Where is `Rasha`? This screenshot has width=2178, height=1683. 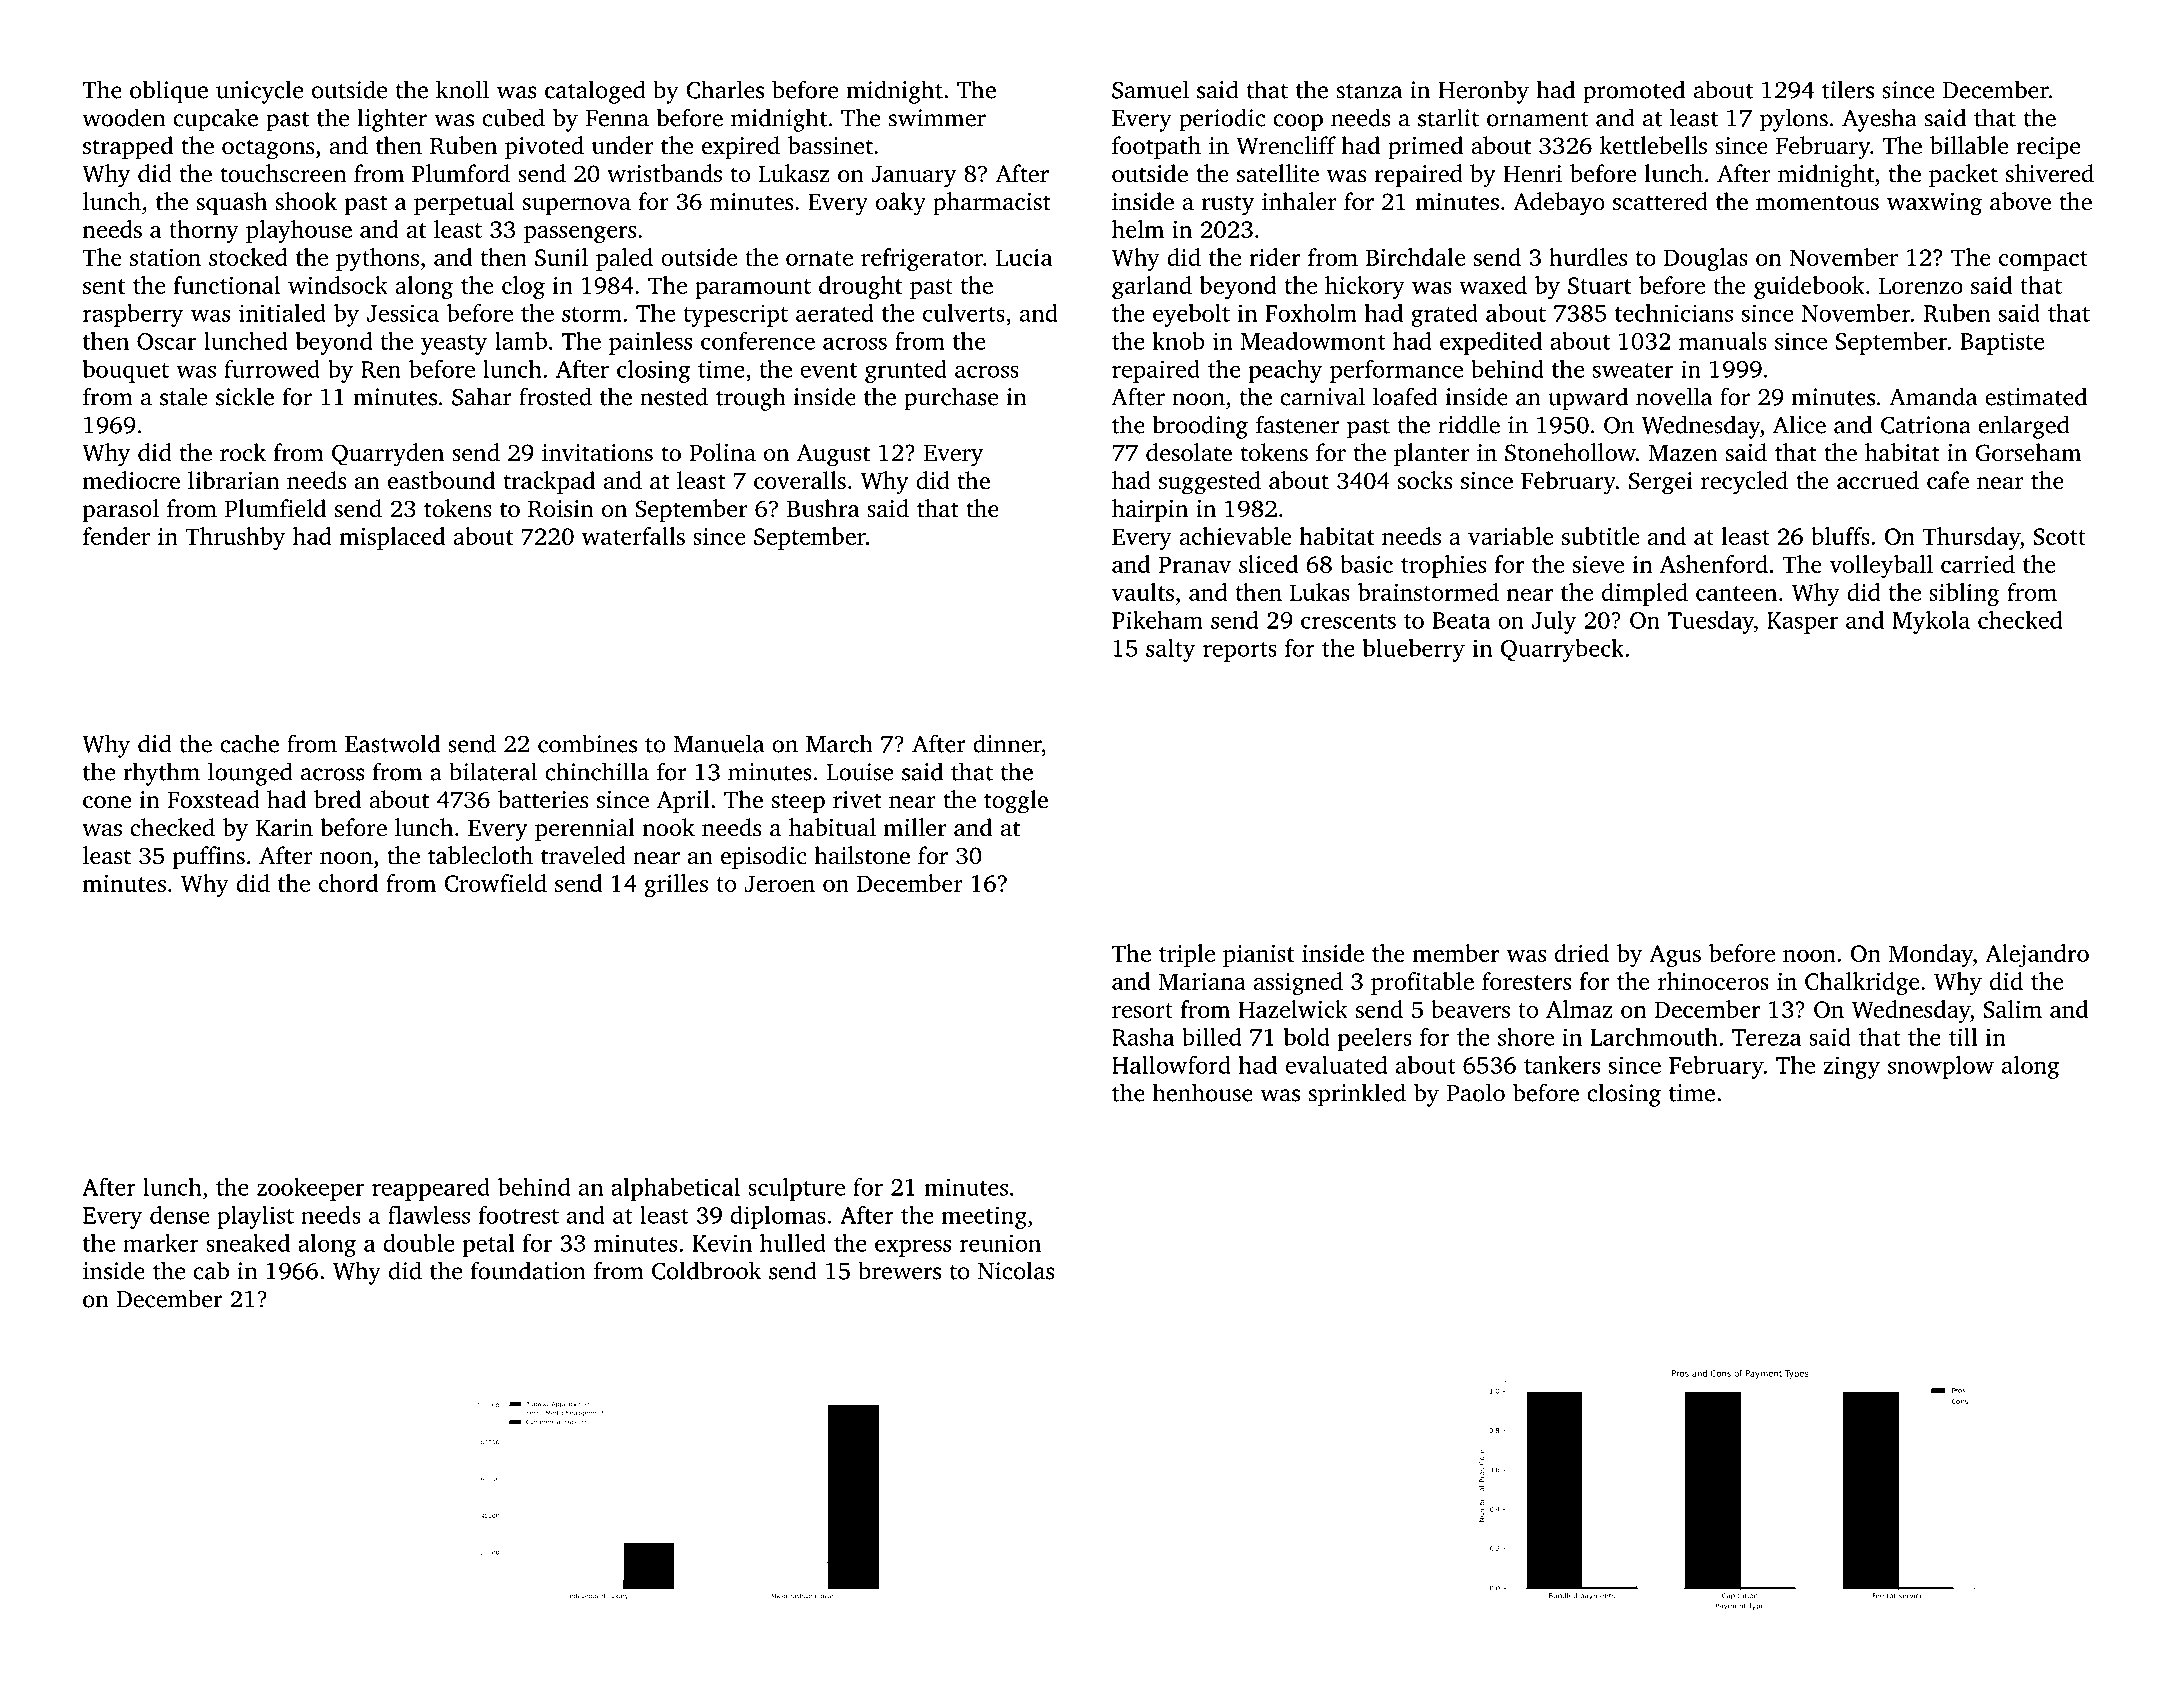 Rasha is located at coordinates (1143, 1037).
